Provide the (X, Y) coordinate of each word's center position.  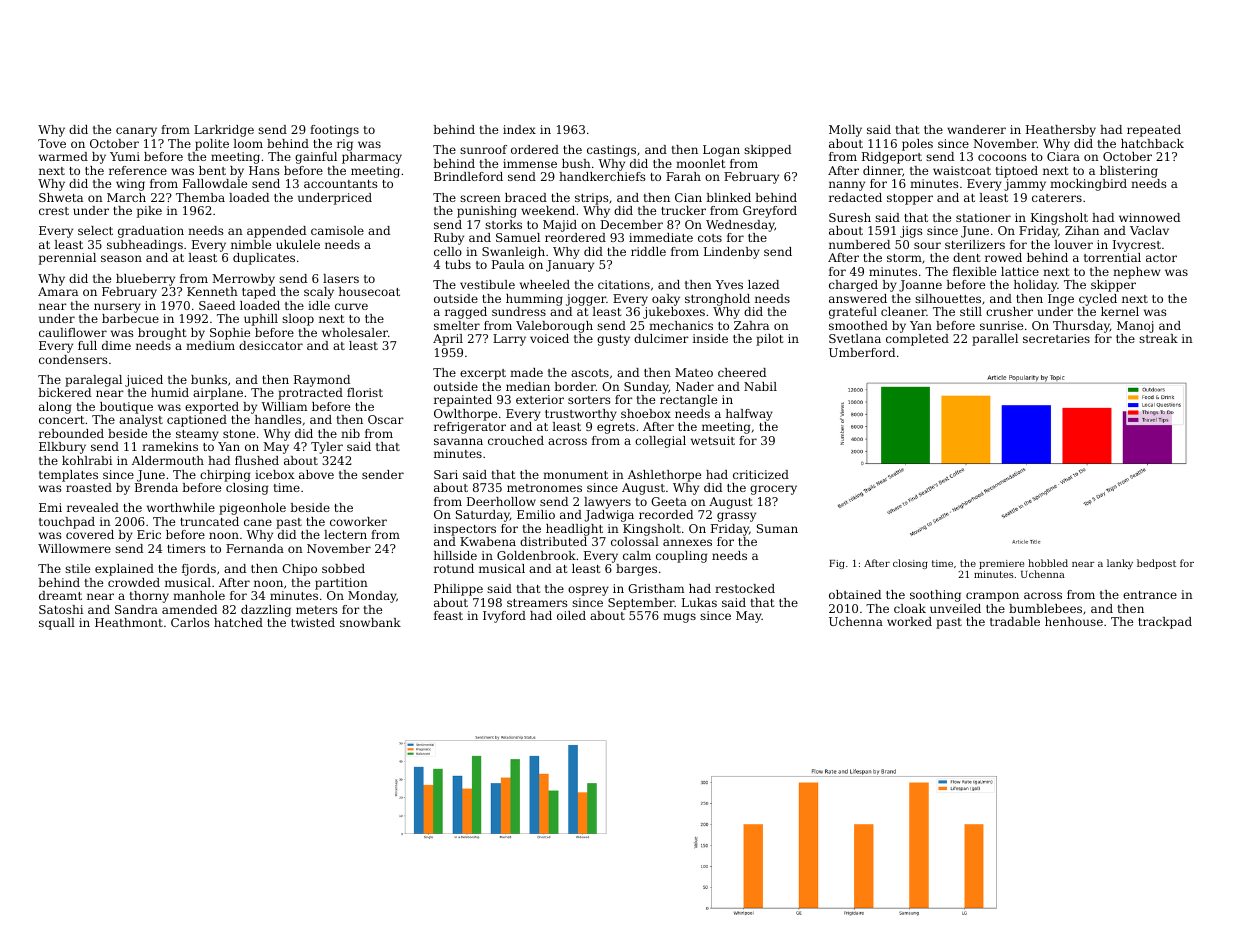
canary (136, 132)
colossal (635, 541)
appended (276, 232)
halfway (749, 415)
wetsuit (713, 440)
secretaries (1056, 338)
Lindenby (732, 253)
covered (90, 534)
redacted (855, 197)
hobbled (1048, 563)
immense (530, 163)
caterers (1057, 198)
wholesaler (355, 332)
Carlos (190, 622)
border (575, 386)
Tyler (327, 448)
